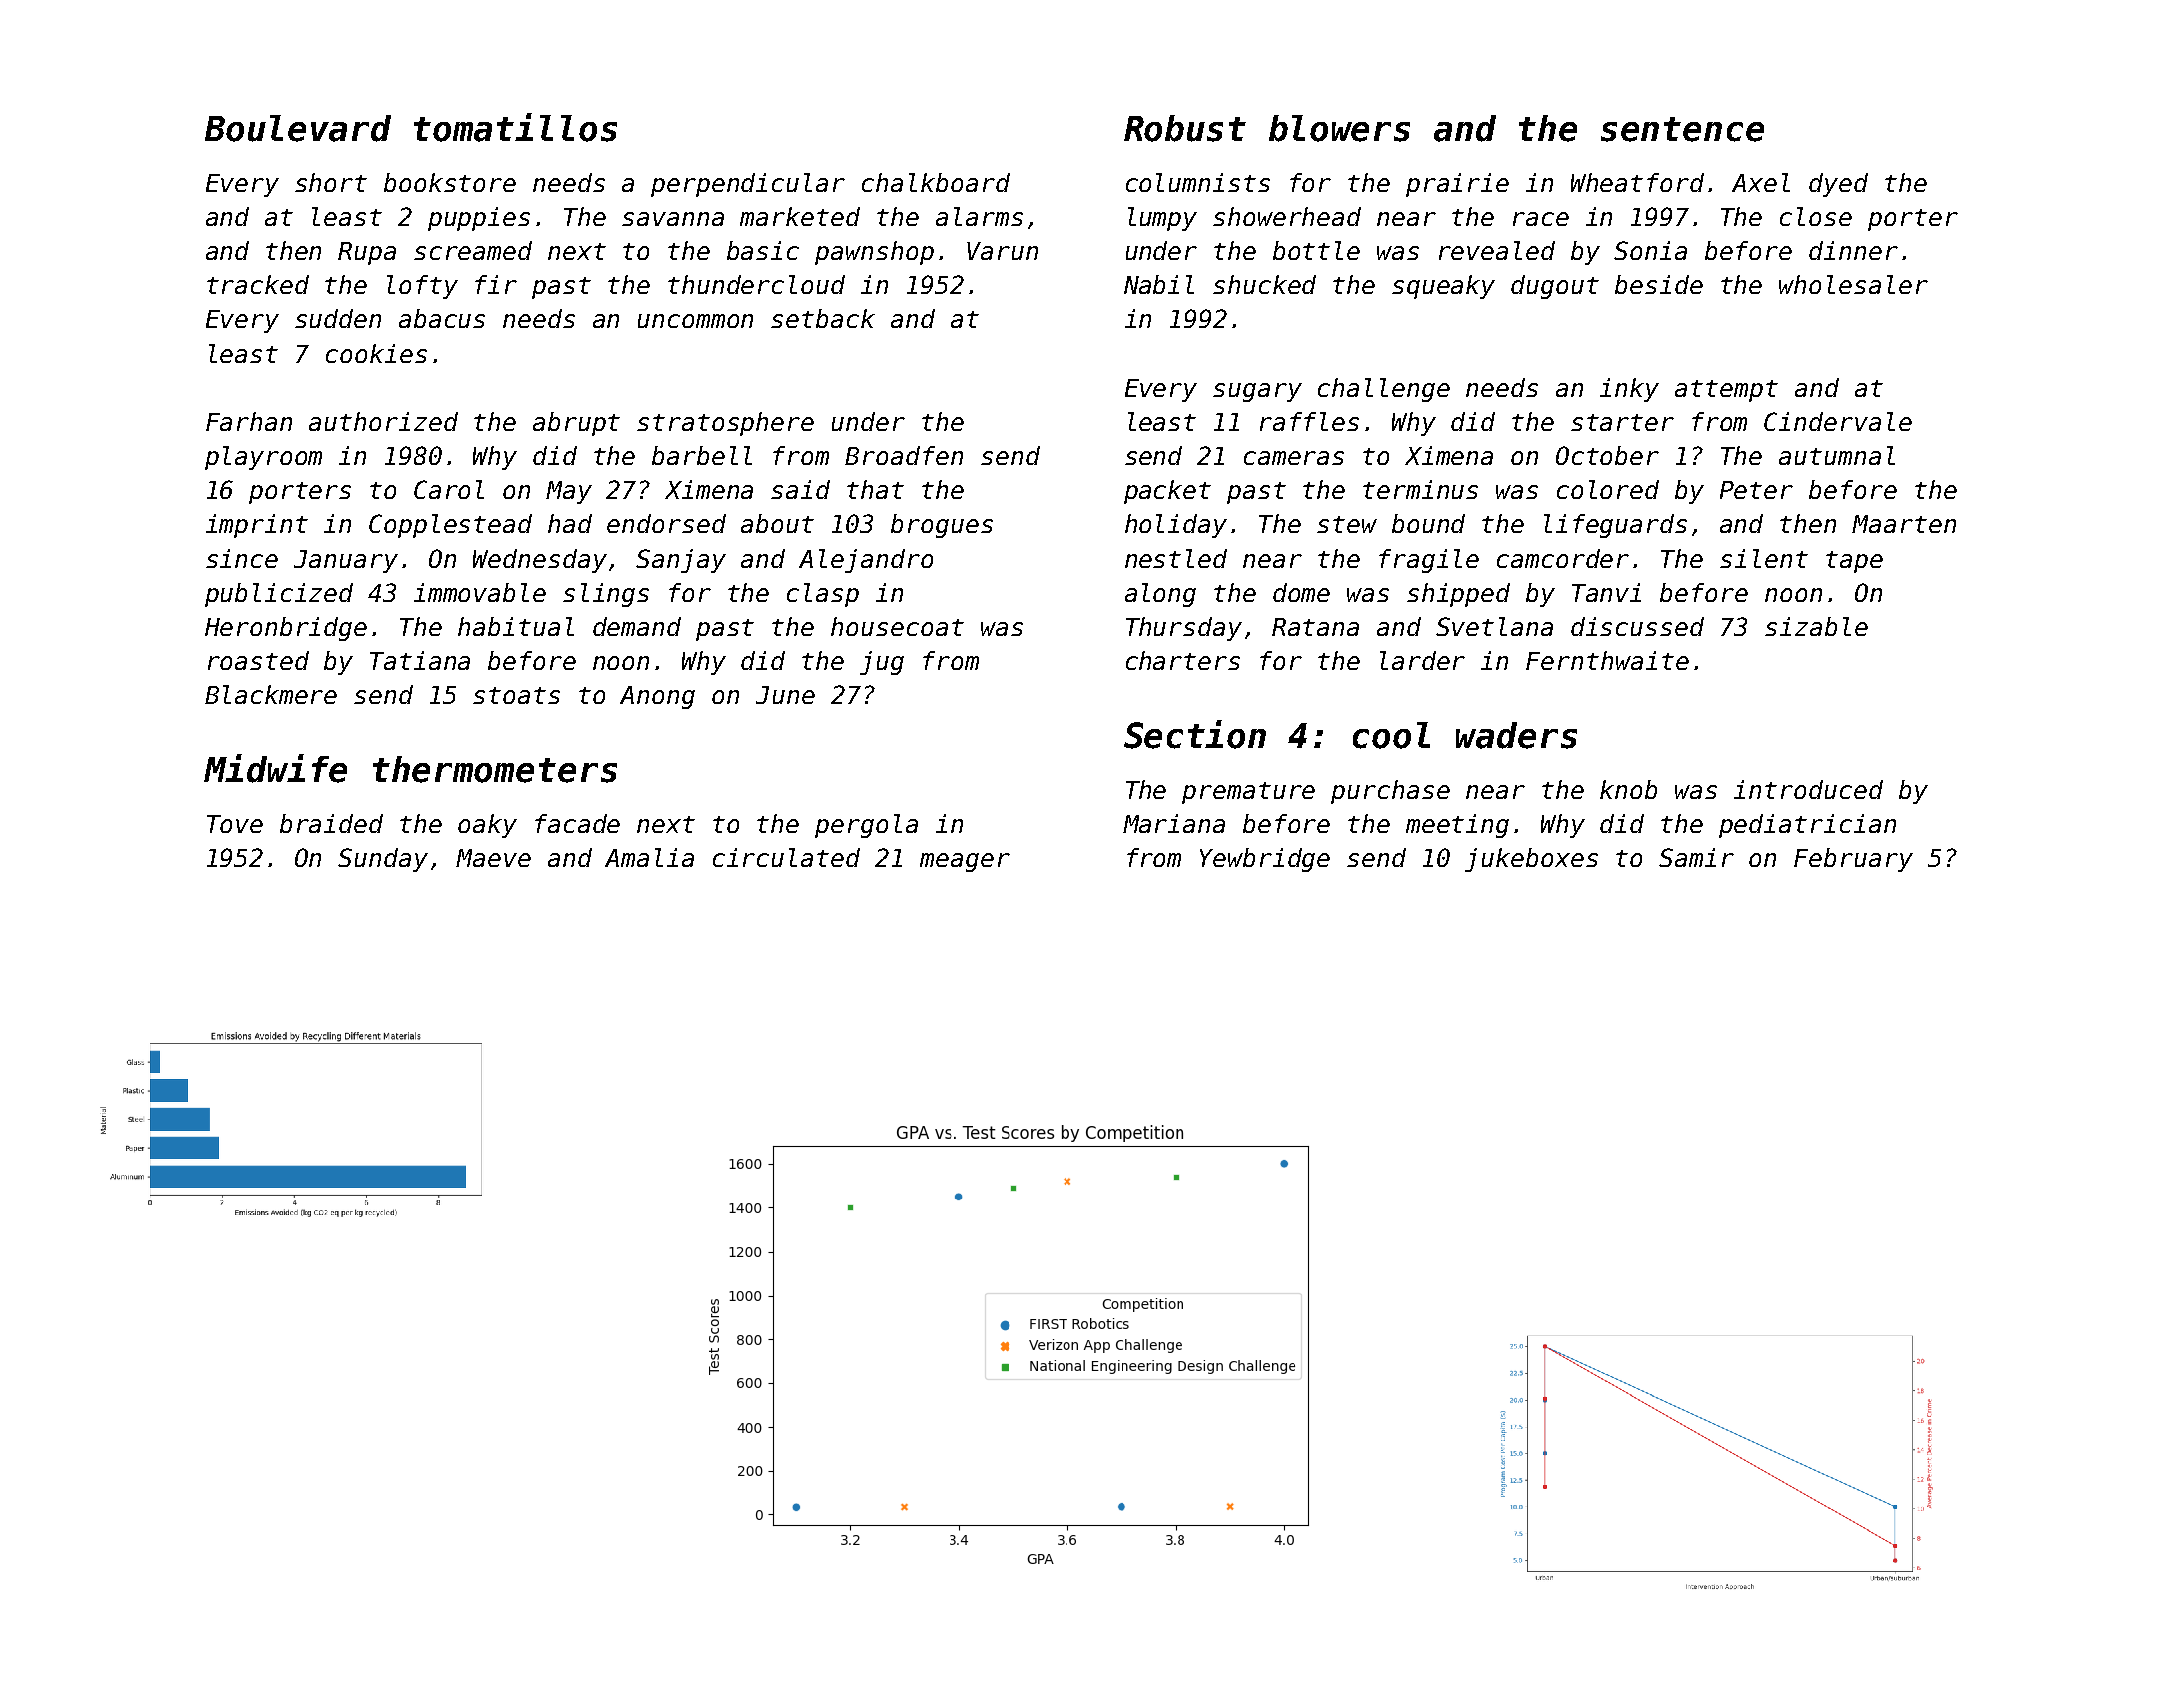 The width and height of the screenshot is (2178, 1683). What do you see at coordinates (1264, 284) in the screenshot?
I see `shucked` at bounding box center [1264, 284].
